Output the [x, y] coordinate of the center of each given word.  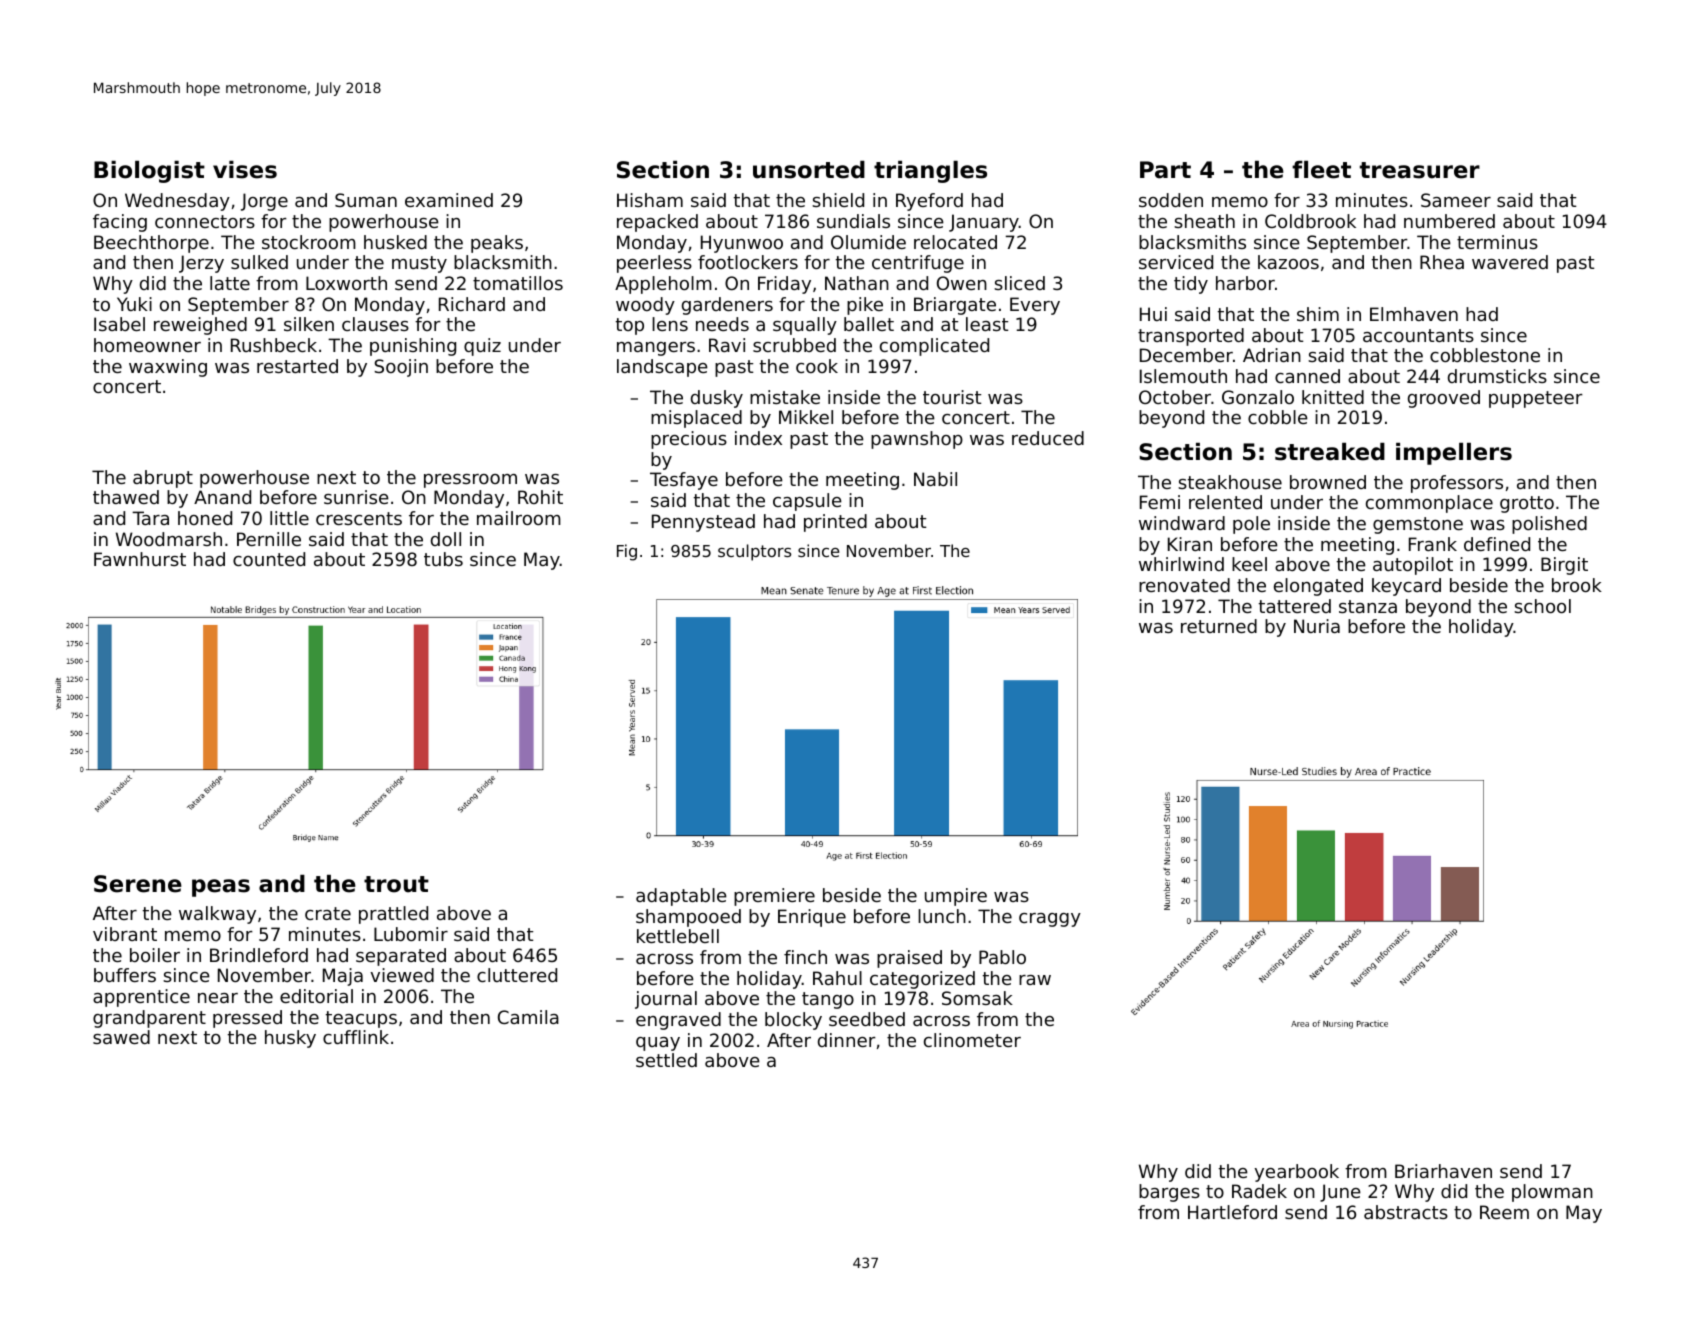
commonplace [1429, 504]
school [1542, 606]
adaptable [681, 897]
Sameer [1456, 200]
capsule [807, 502]
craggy [1050, 920]
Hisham [650, 200]
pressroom [470, 481]
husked [395, 242]
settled [666, 1060]
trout [396, 884]
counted [269, 559]
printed [835, 523]
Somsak [977, 998]
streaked [1330, 452]
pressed [247, 1019]
